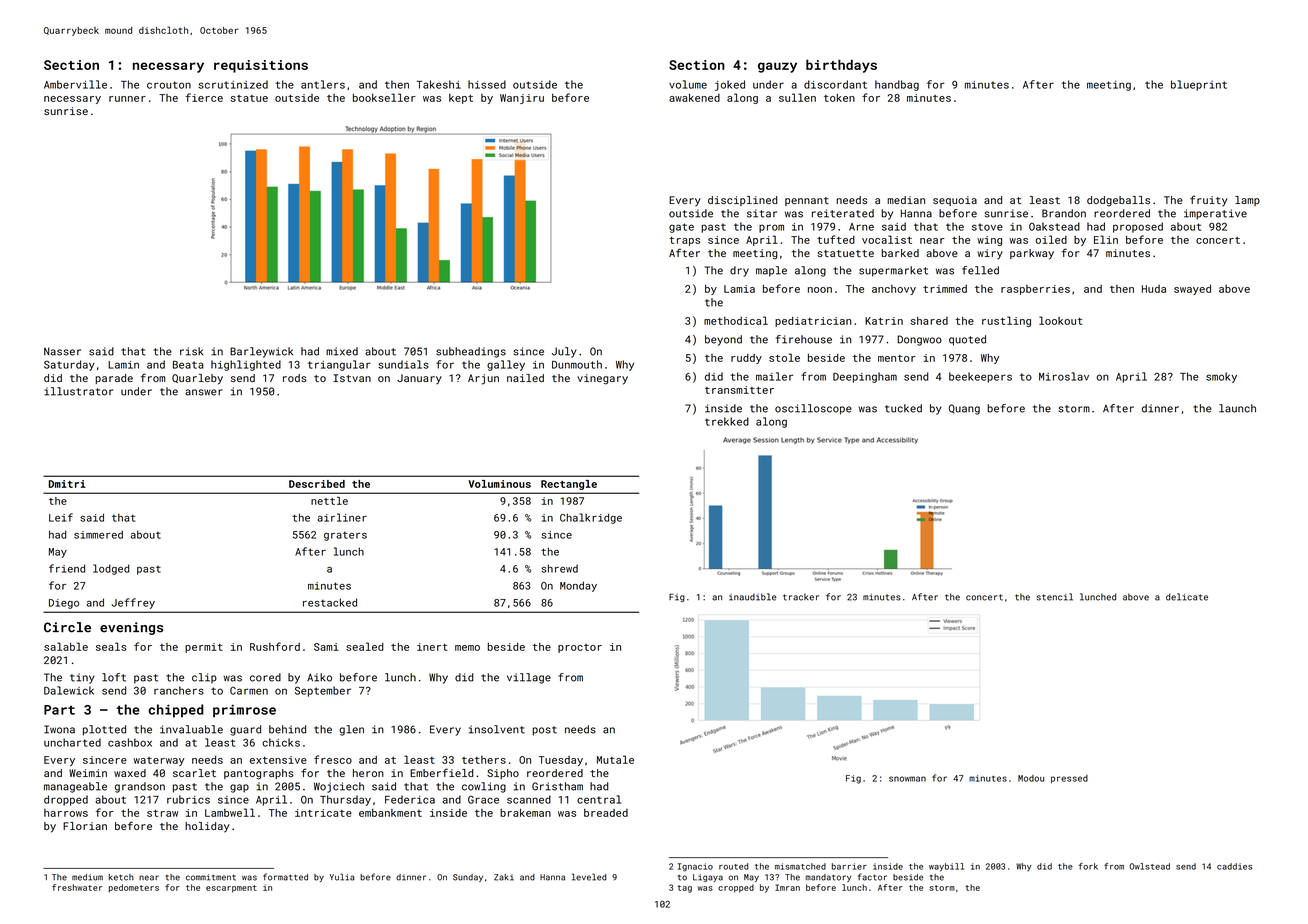  I want to click on Rectangle, so click(569, 485).
